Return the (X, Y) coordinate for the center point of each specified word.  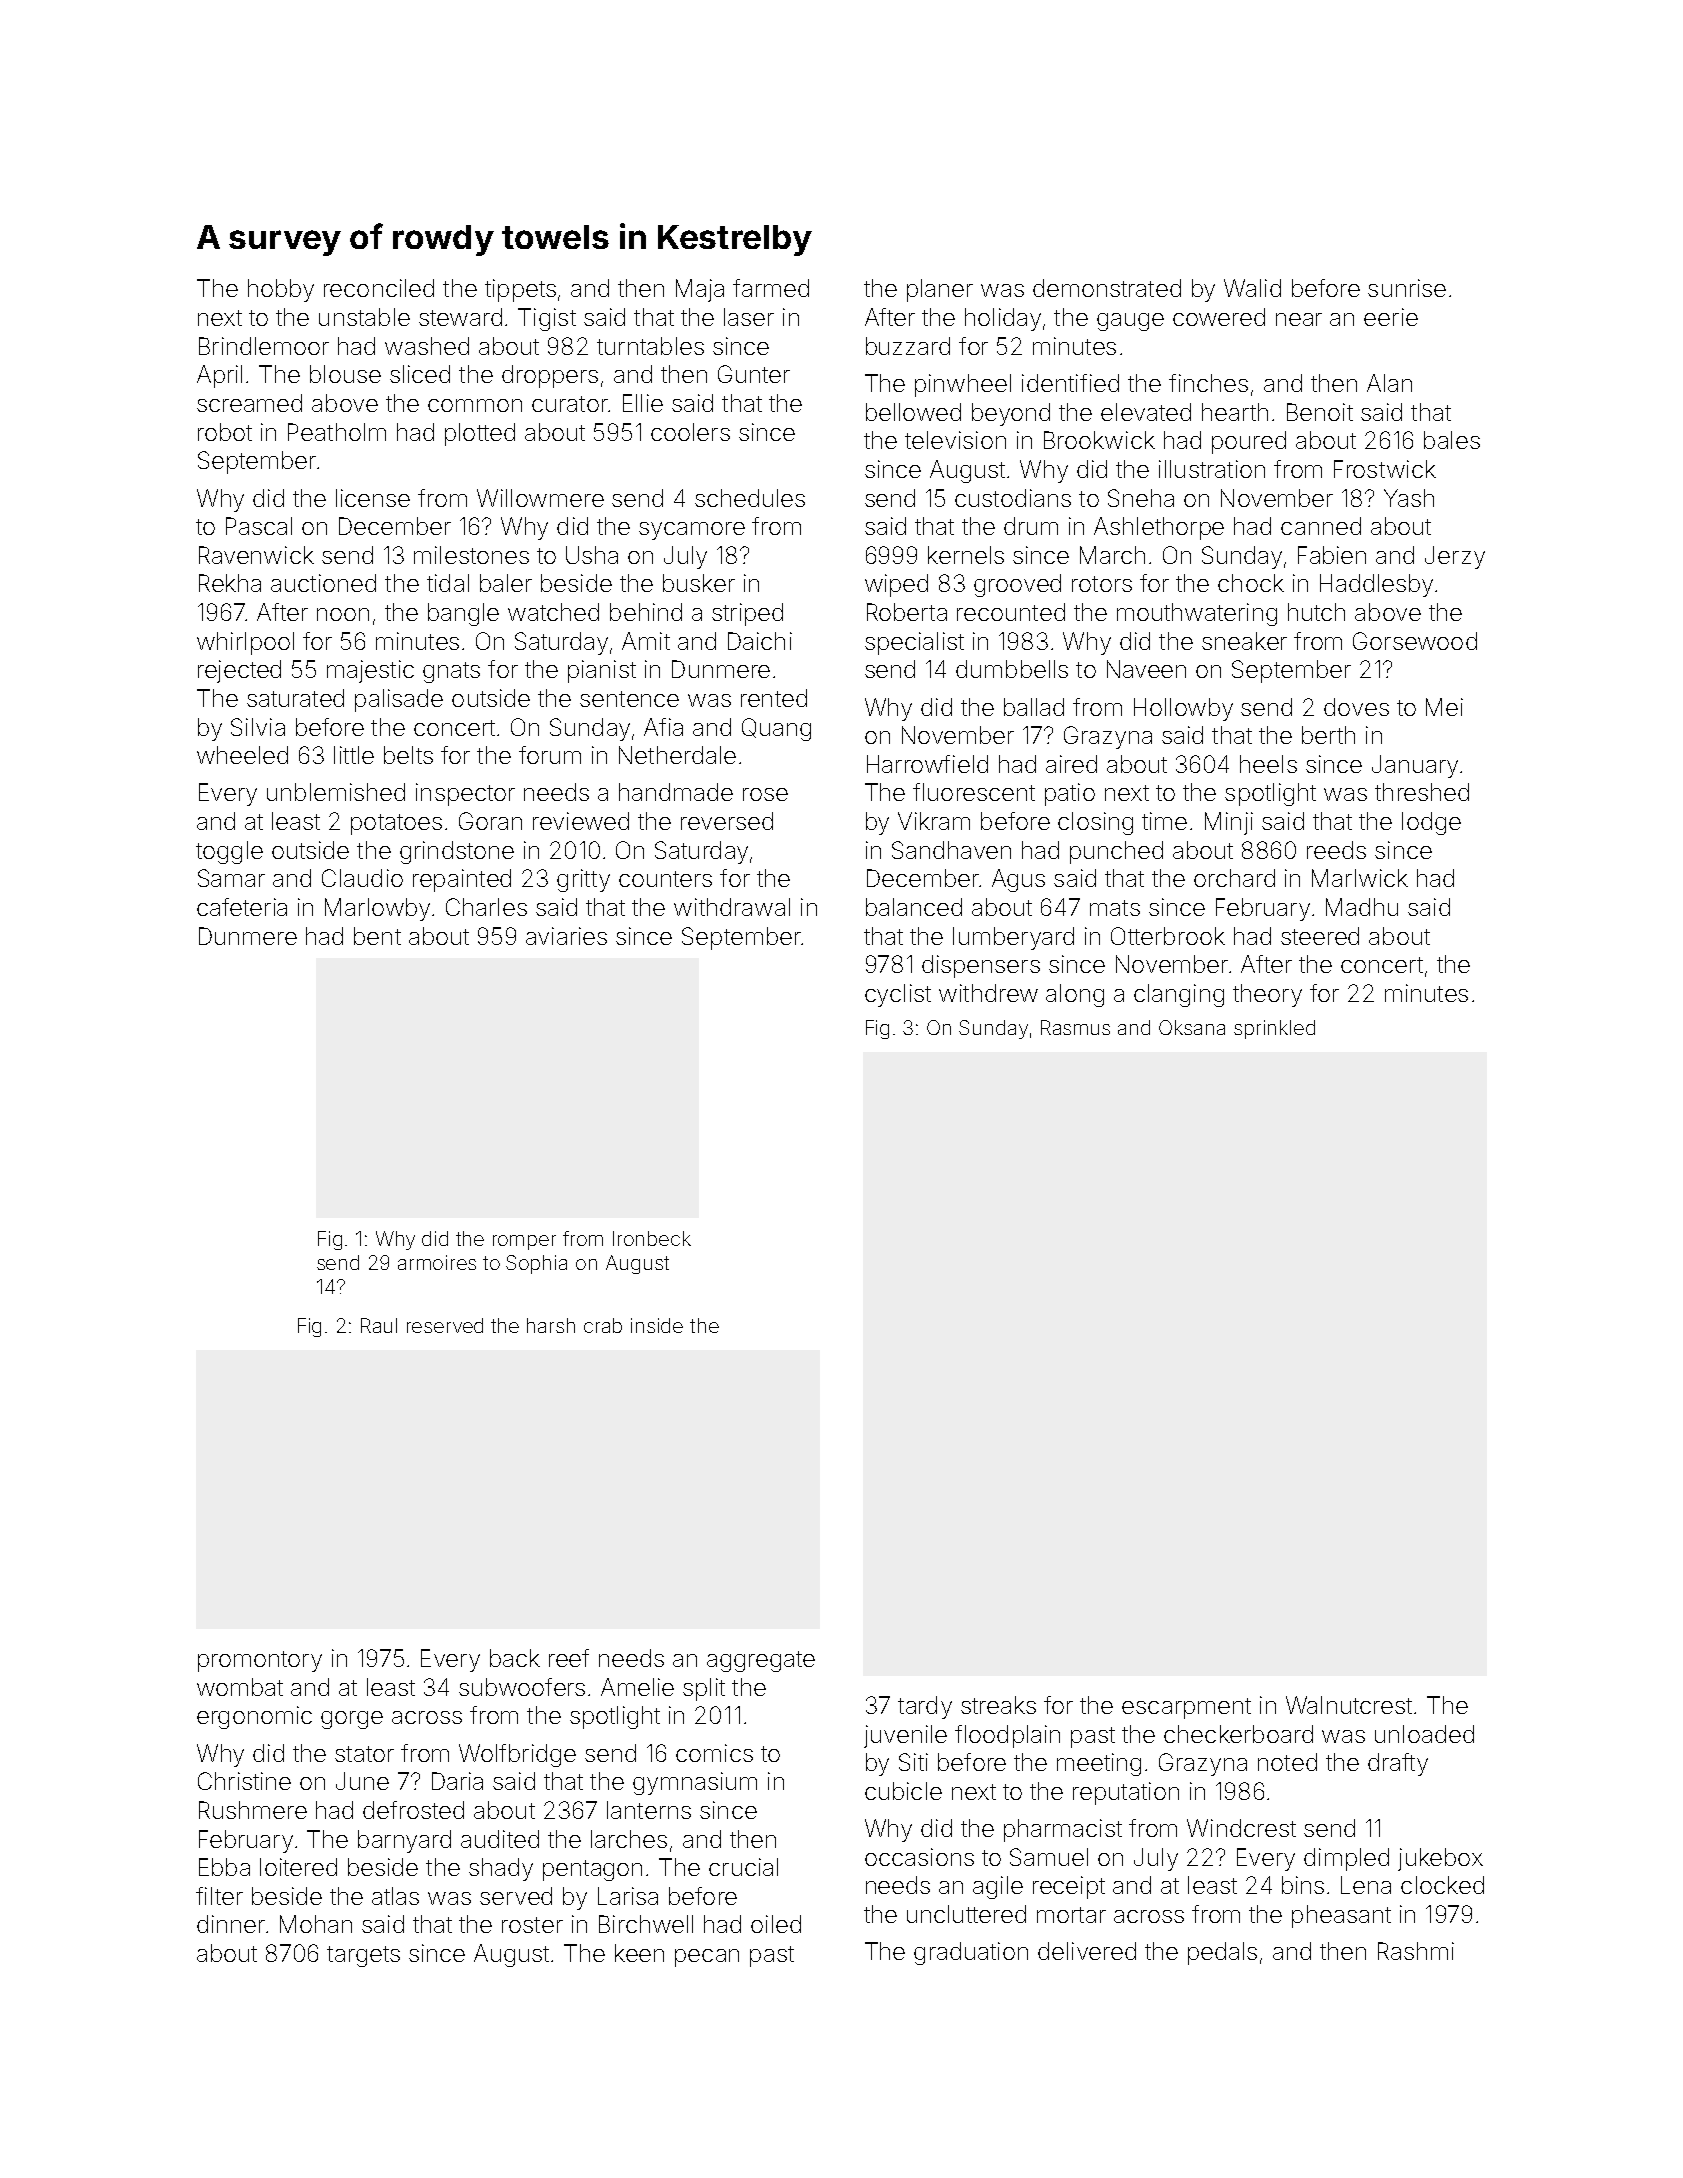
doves (1356, 707)
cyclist (898, 995)
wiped (896, 585)
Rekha (230, 583)
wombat (240, 1687)
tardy (925, 1707)
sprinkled (1274, 1029)
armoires (437, 1262)
